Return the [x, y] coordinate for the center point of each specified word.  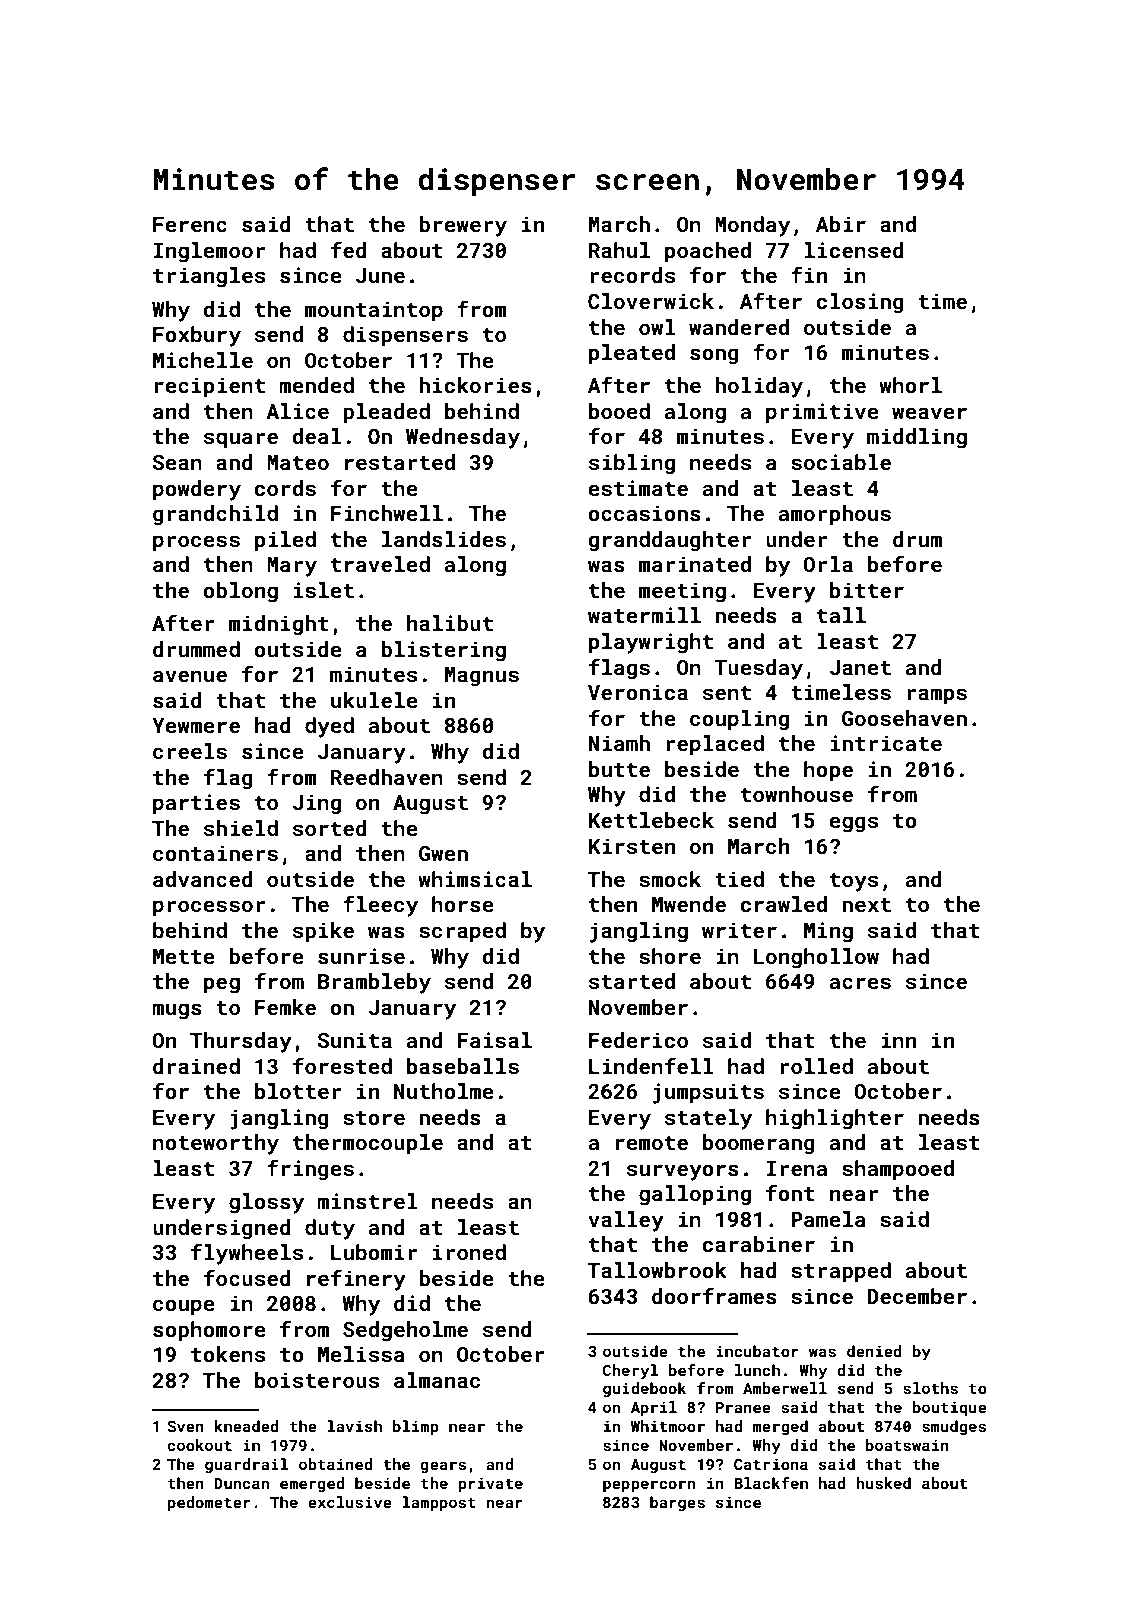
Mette [184, 956]
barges [677, 1503]
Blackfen [771, 1483]
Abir [841, 224]
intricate [886, 743]
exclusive [350, 1502]
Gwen [443, 853]
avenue [190, 676]
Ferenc [190, 224]
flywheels [247, 1254]
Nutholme [444, 1091]
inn [898, 1040]
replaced [715, 745]
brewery [463, 226]
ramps [937, 696]
